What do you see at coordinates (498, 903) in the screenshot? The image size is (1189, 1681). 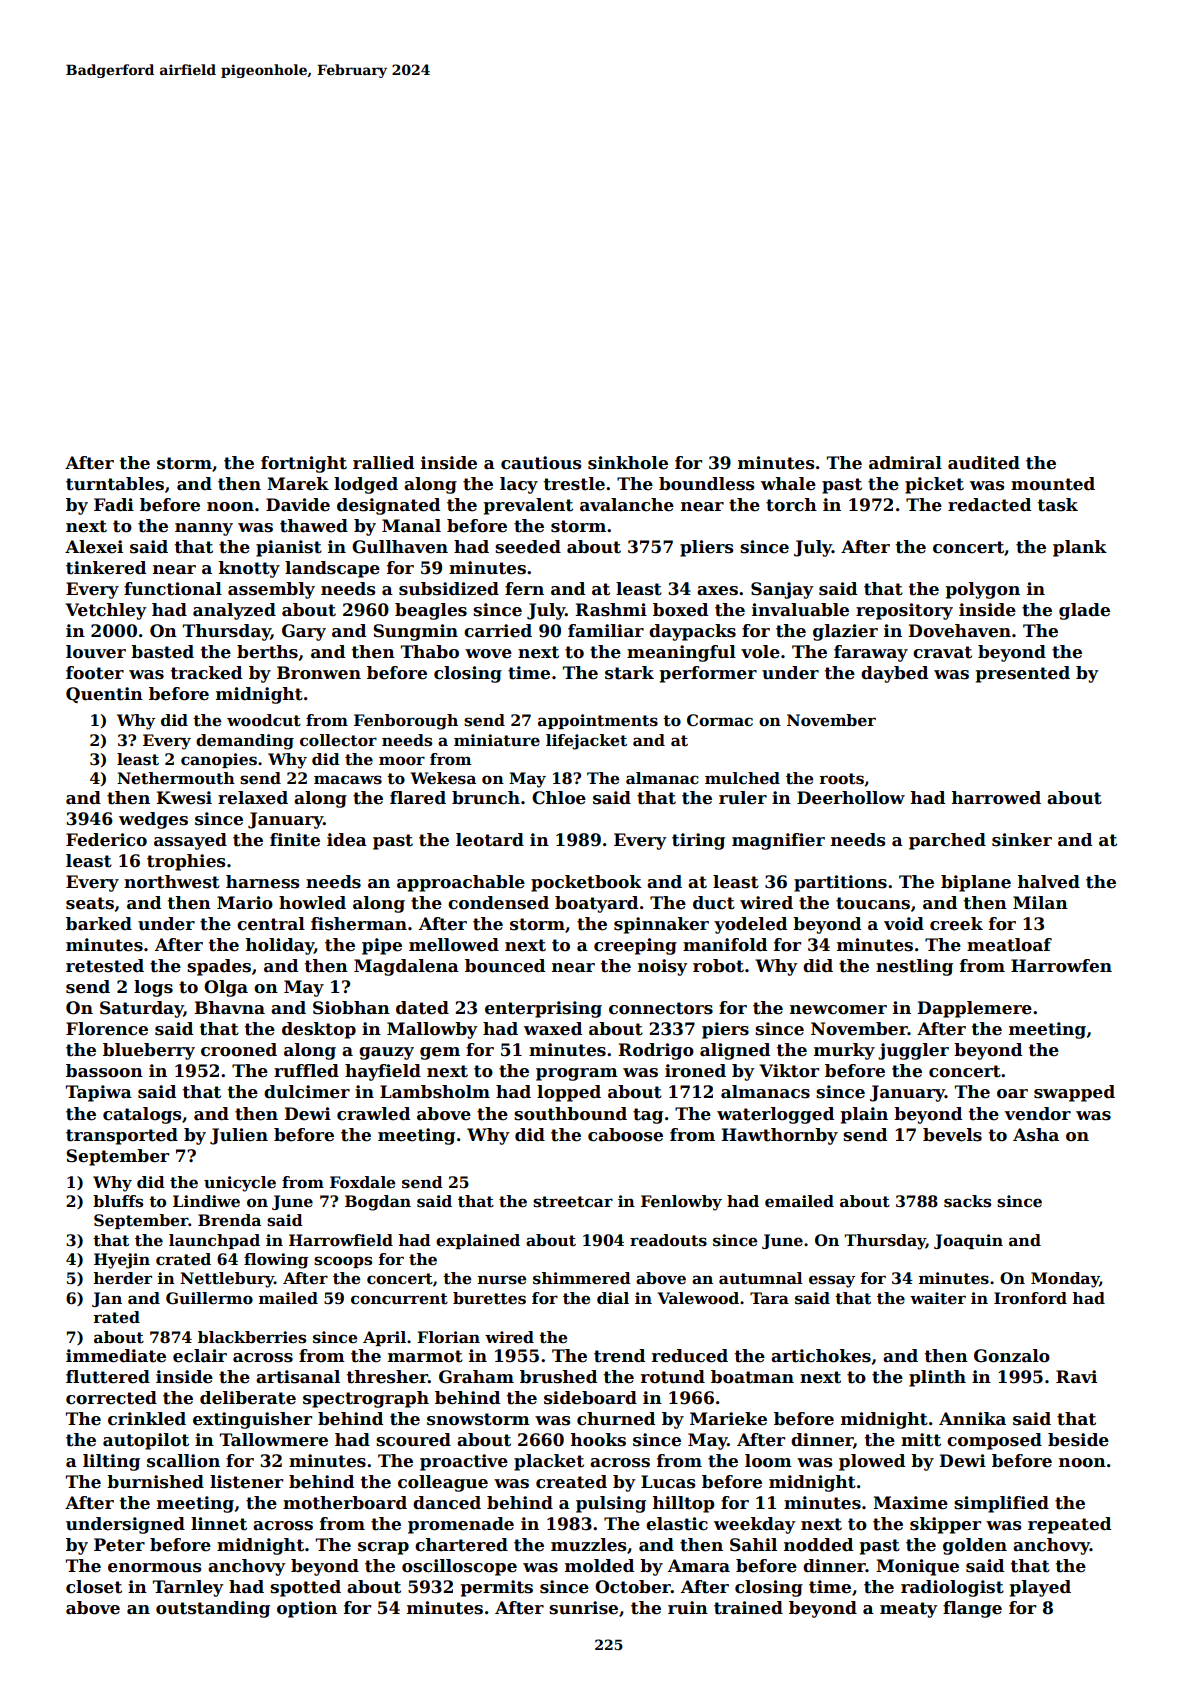 I see `condensed` at bounding box center [498, 903].
